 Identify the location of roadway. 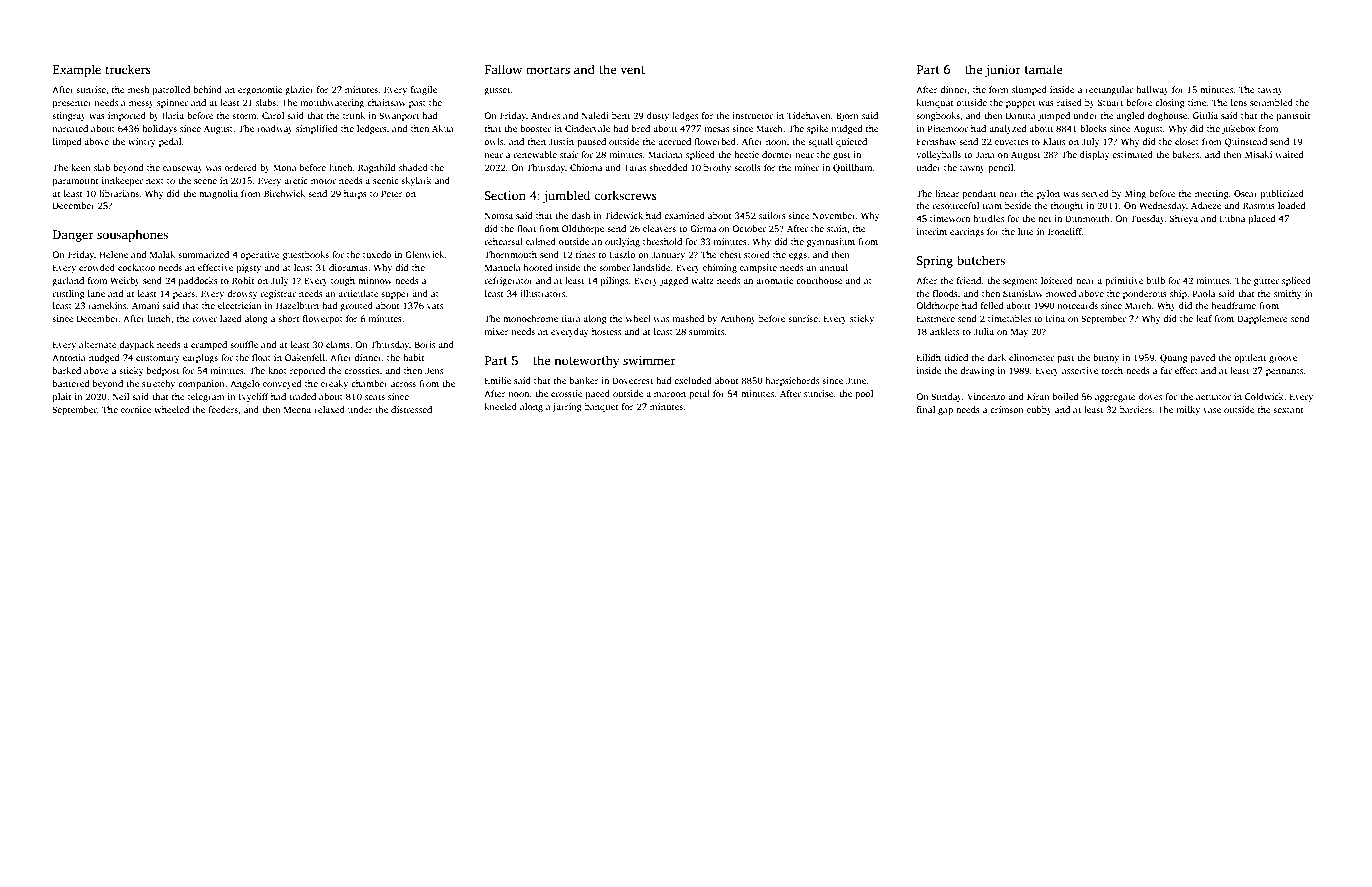
(275, 129).
